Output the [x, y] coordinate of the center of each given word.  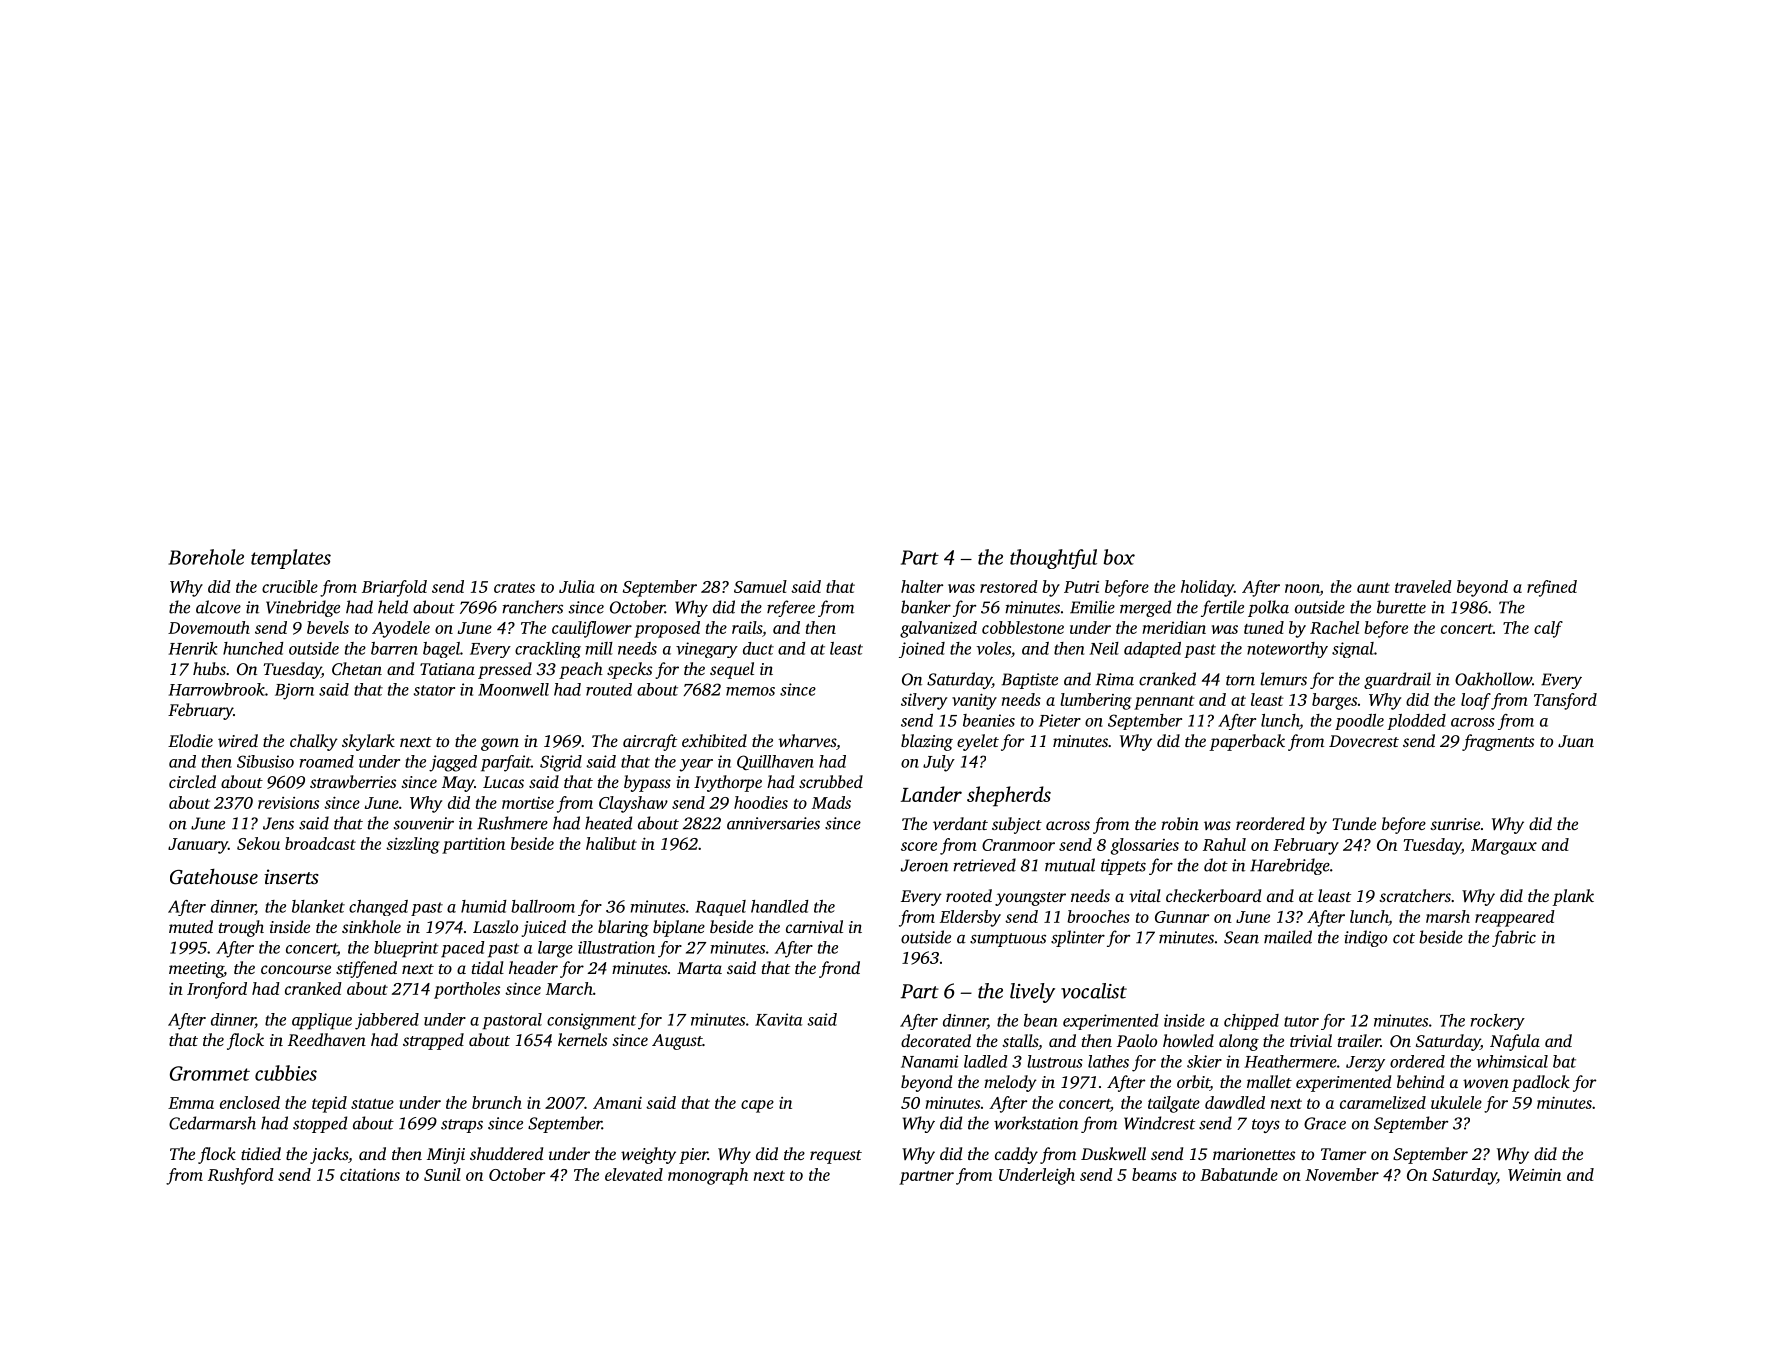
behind [1420, 1081]
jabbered [387, 1021]
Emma [191, 1103]
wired [238, 740]
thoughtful [1053, 559]
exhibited [714, 740]
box [1119, 557]
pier [693, 1156]
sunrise [1455, 824]
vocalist [1094, 991]
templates [291, 559]
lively [1032, 993]
